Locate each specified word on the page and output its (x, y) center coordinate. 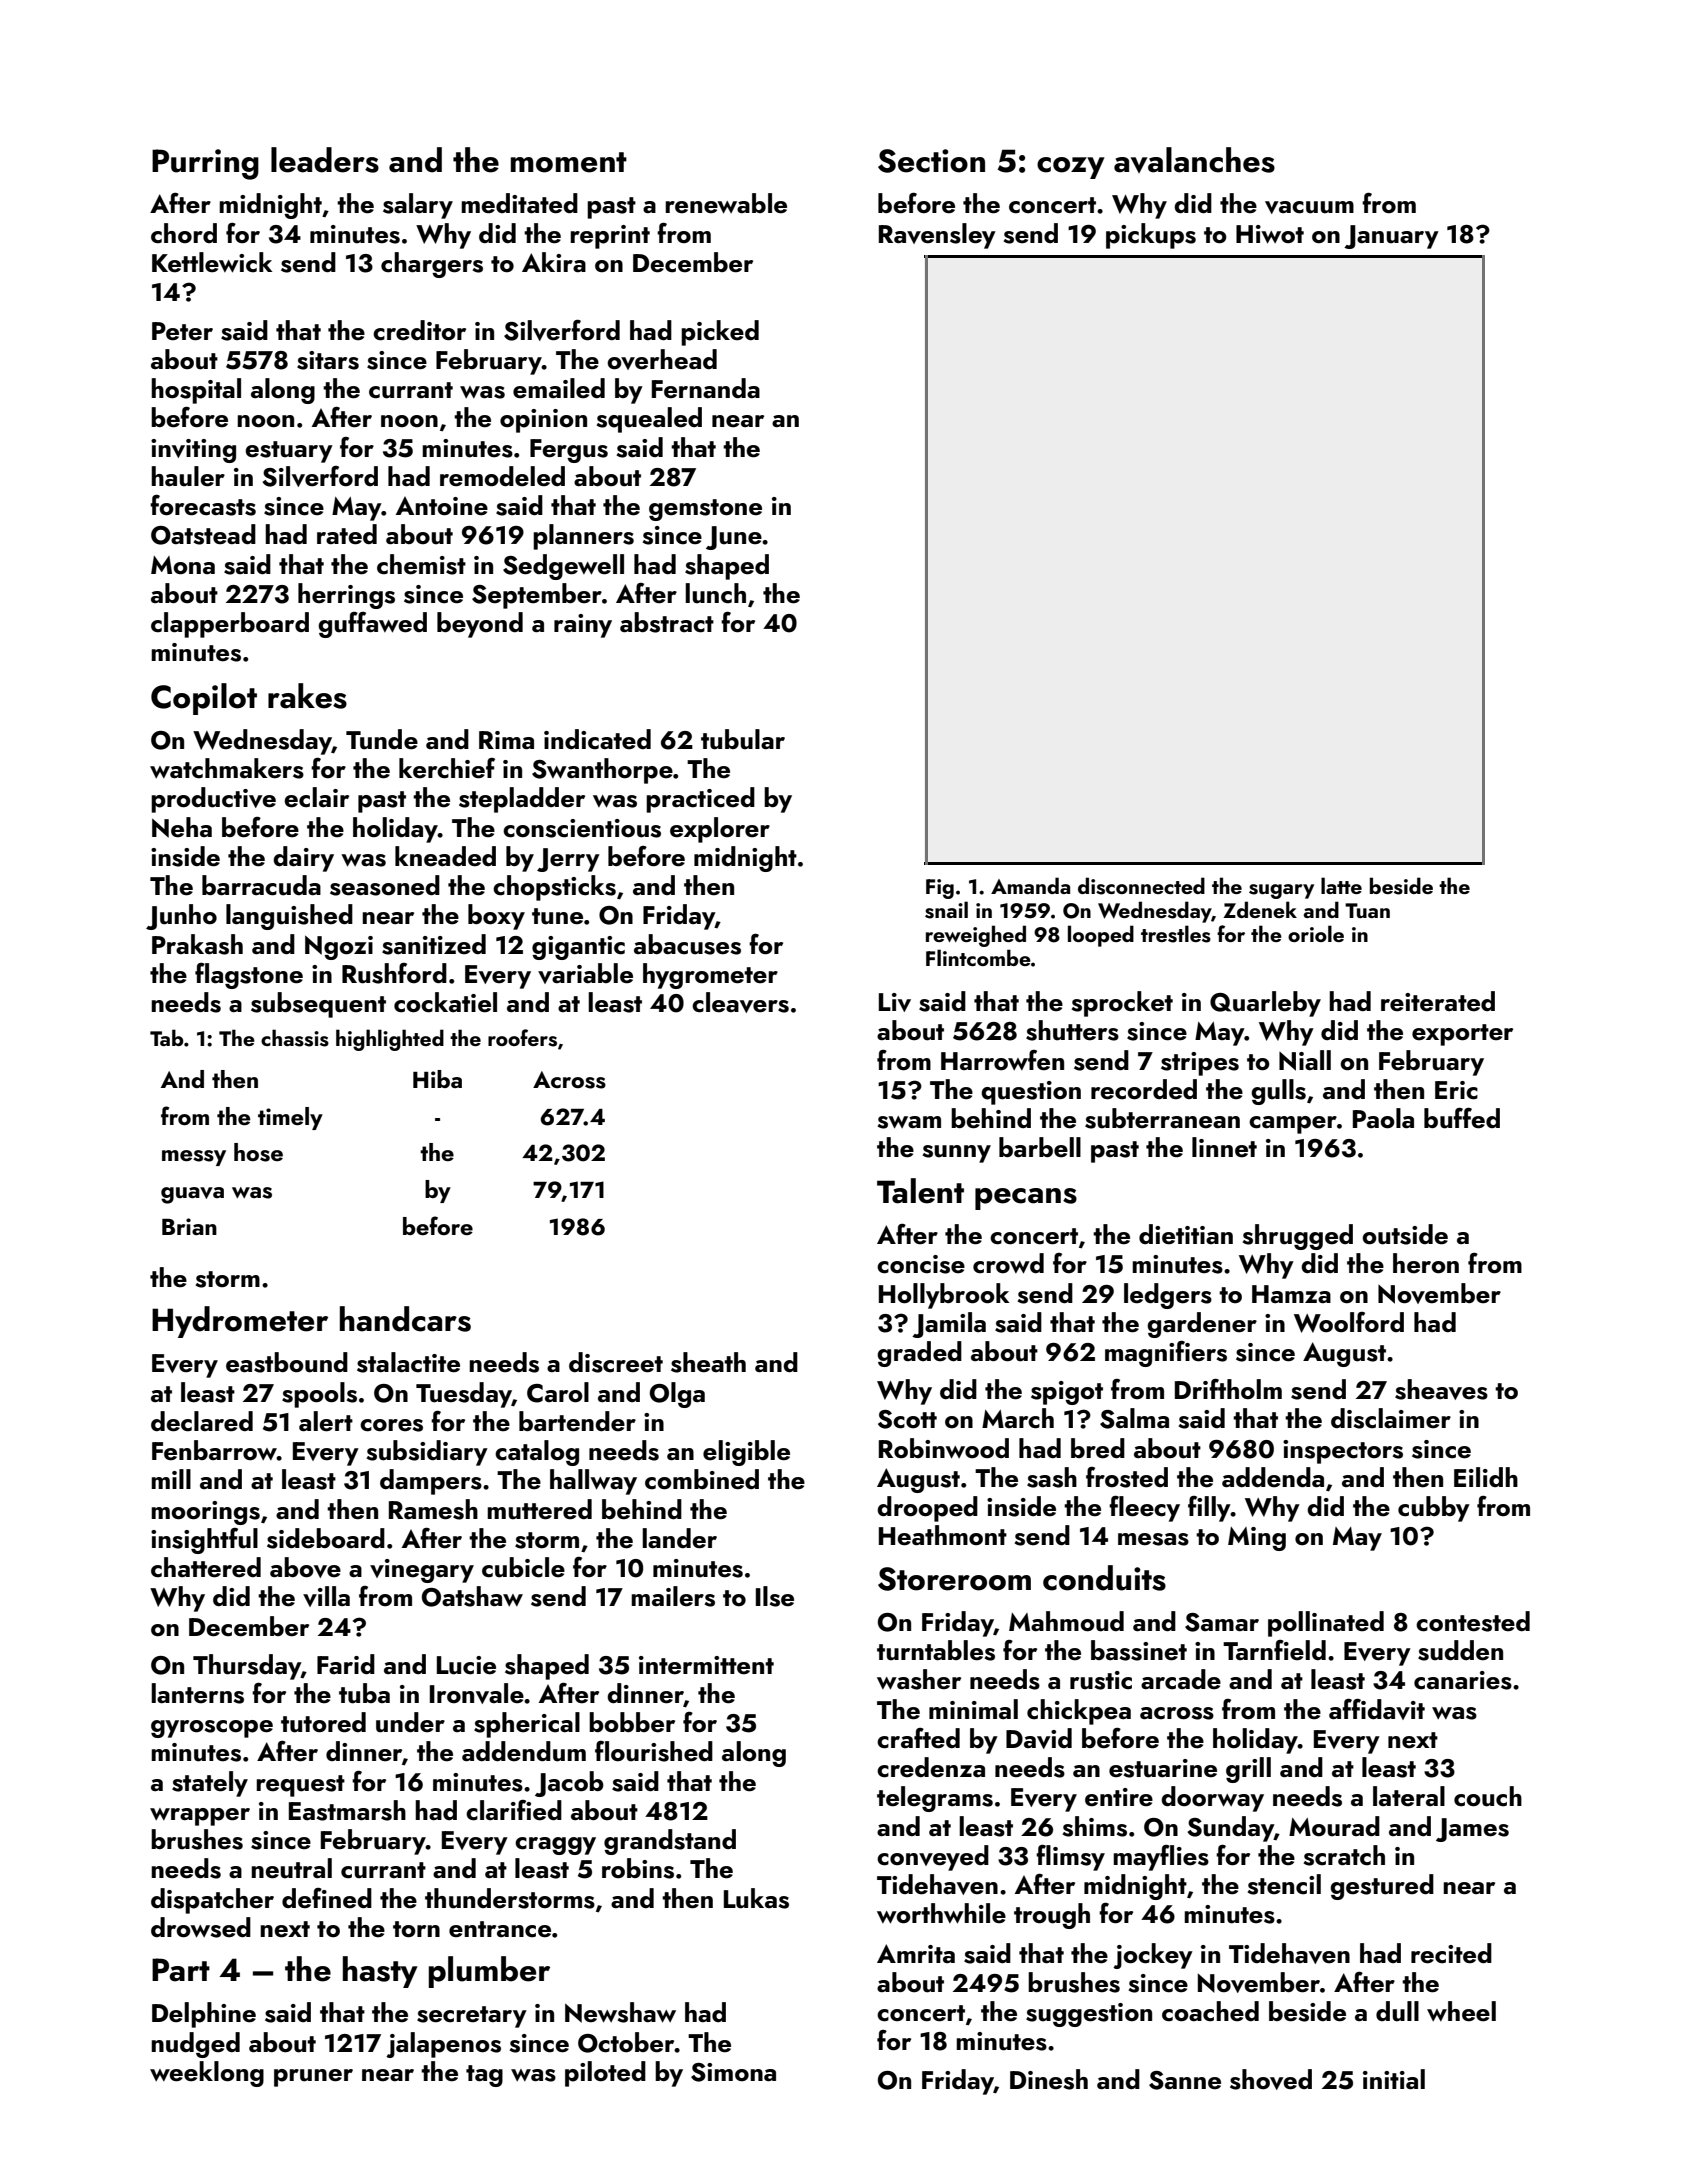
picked (720, 333)
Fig (940, 889)
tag (484, 2076)
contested (1473, 1621)
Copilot (204, 699)
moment (569, 162)
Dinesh (1049, 2079)
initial (1394, 2079)
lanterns (197, 1693)
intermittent (706, 1665)
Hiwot (1270, 234)
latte (1341, 885)
